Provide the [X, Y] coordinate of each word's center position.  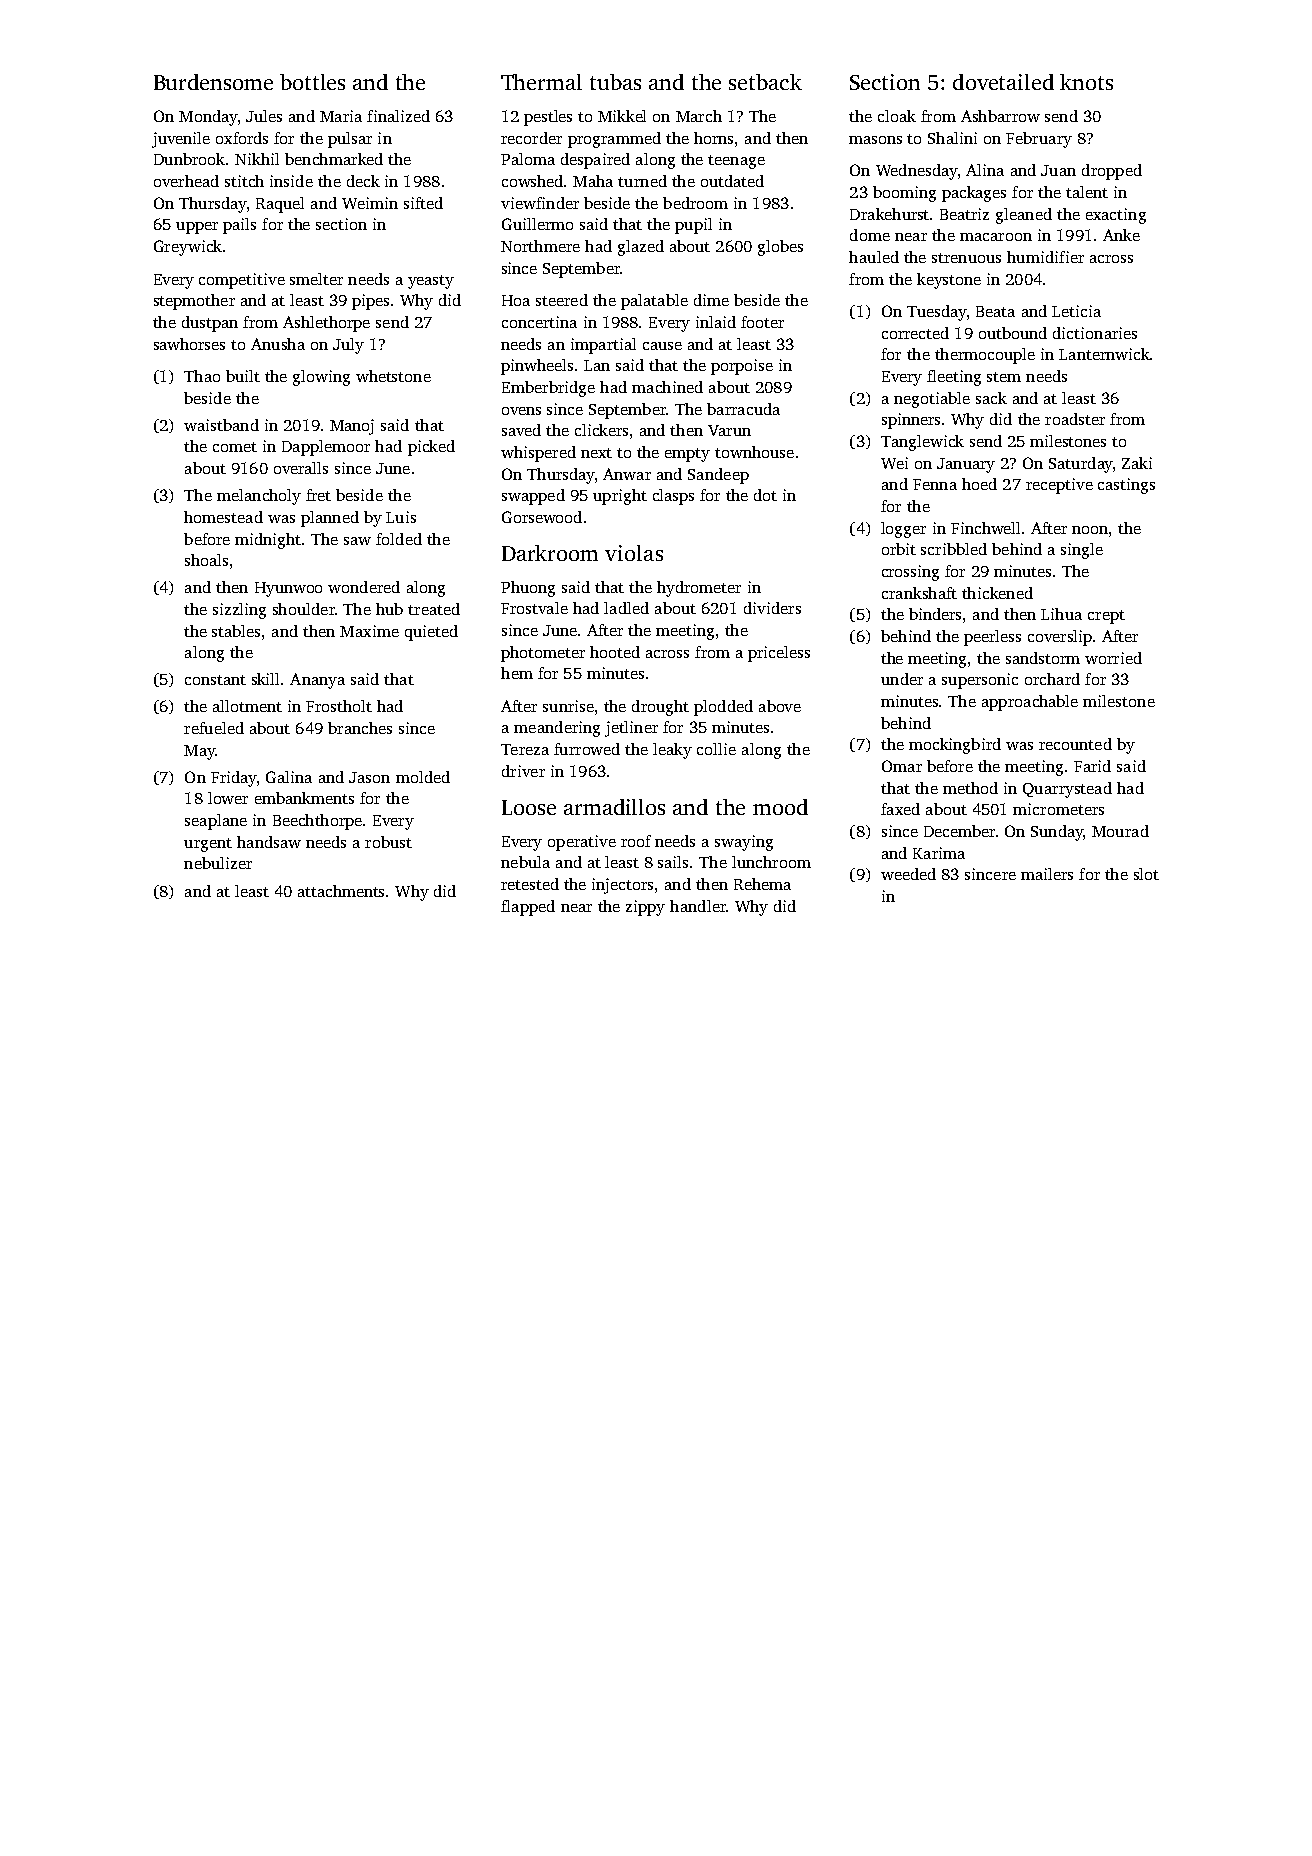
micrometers [1058, 809]
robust [388, 842]
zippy [645, 908]
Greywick [188, 248]
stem [1004, 377]
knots [1086, 82]
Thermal [541, 82]
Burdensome [213, 82]
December [959, 831]
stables [236, 631]
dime [711, 300]
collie [716, 749]
